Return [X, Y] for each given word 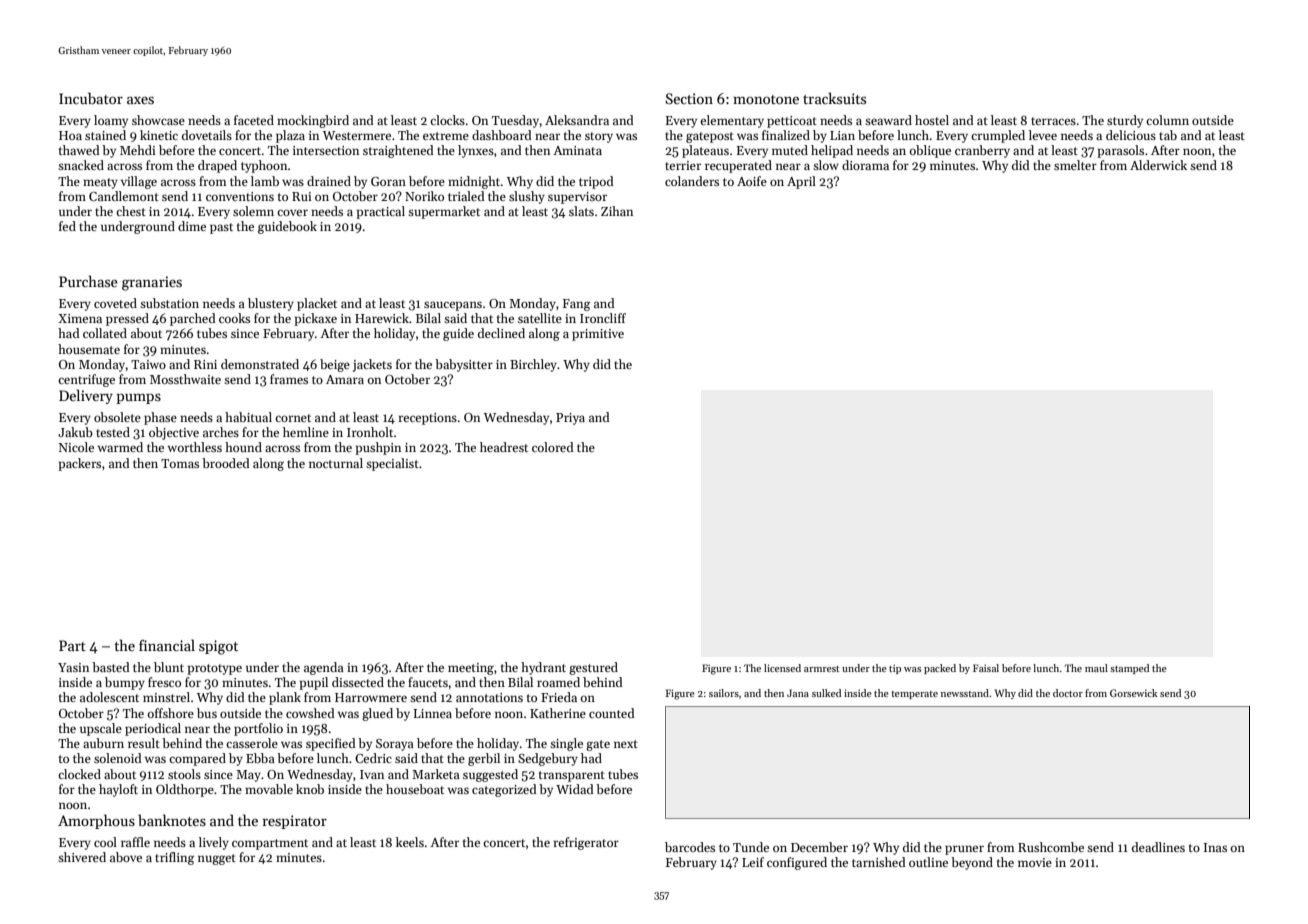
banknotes [172, 820]
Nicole [76, 447]
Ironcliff [603, 318]
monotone [766, 99]
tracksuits [834, 98]
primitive [598, 335]
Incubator [91, 98]
